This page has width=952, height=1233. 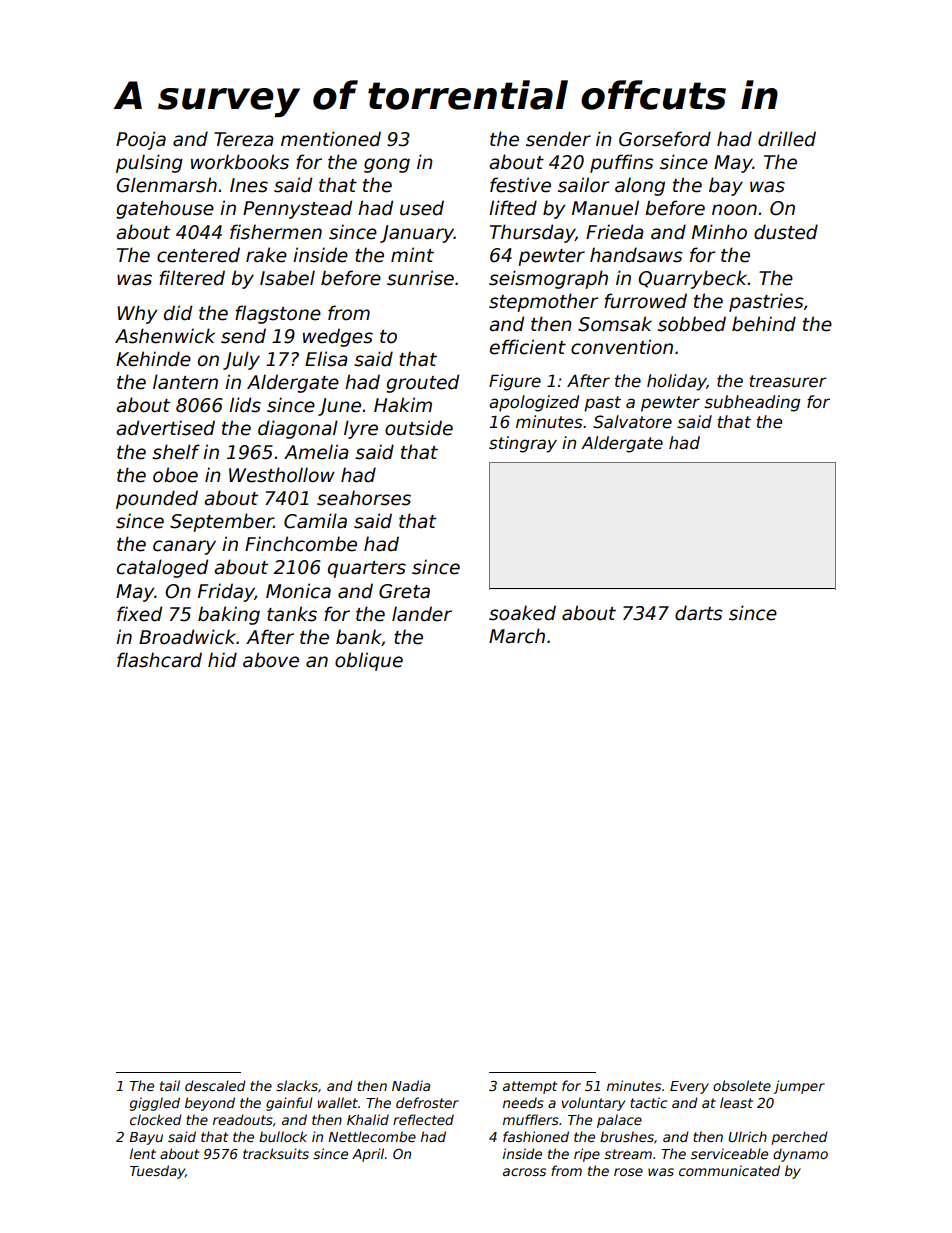 What do you see at coordinates (331, 139) in the page?
I see `mentioned` at bounding box center [331, 139].
